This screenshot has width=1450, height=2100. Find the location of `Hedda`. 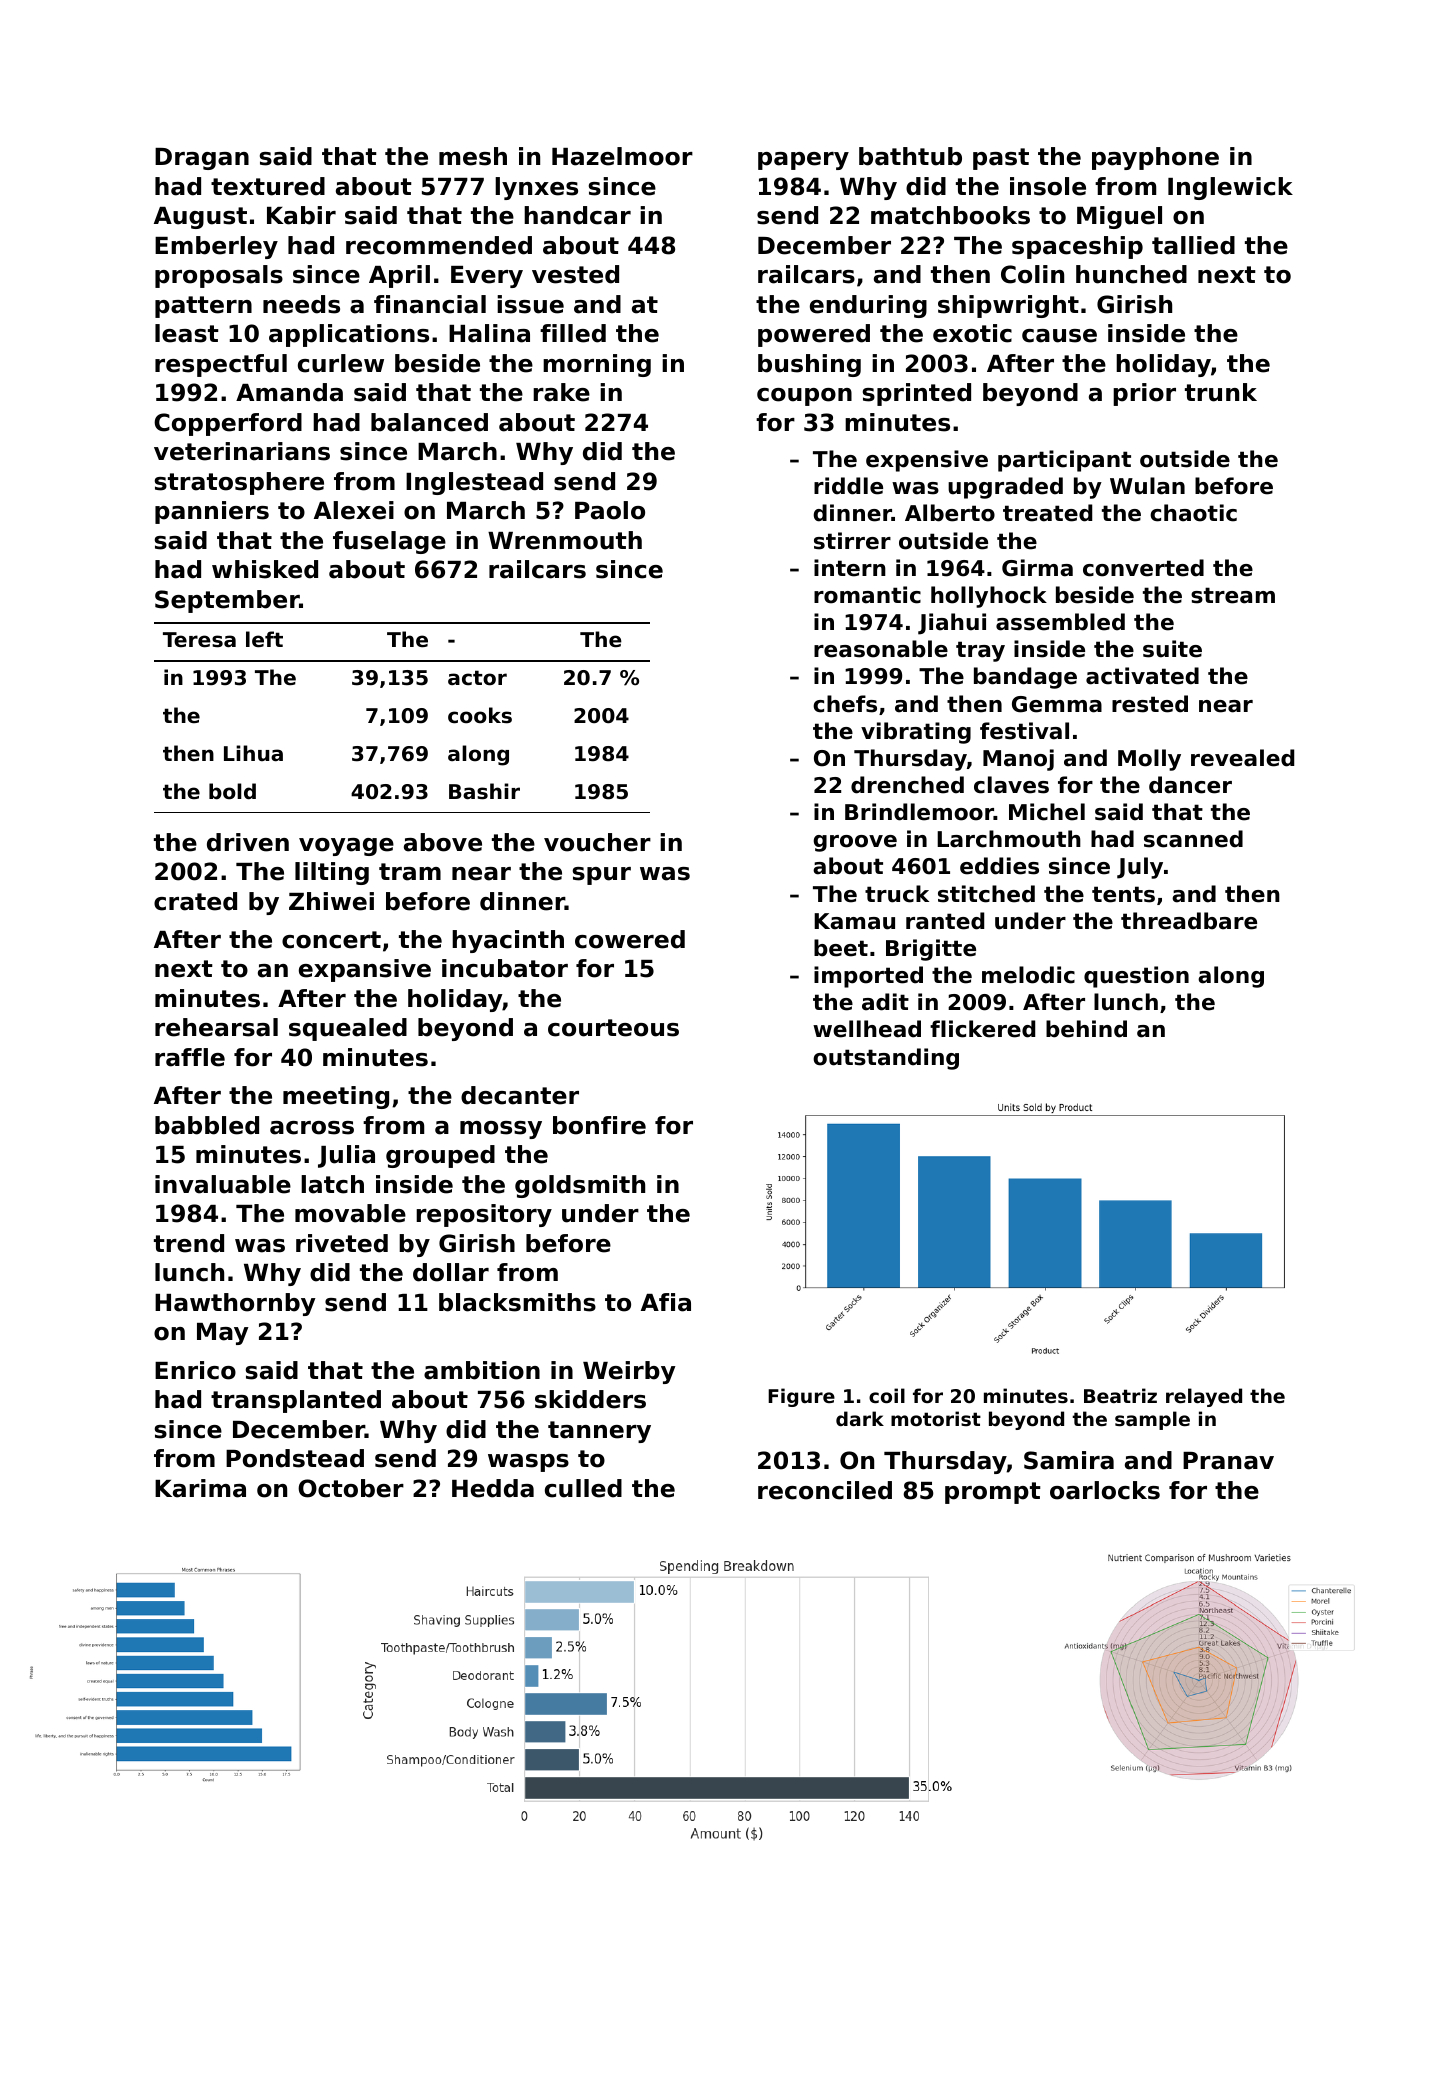

Hedda is located at coordinates (493, 1488).
